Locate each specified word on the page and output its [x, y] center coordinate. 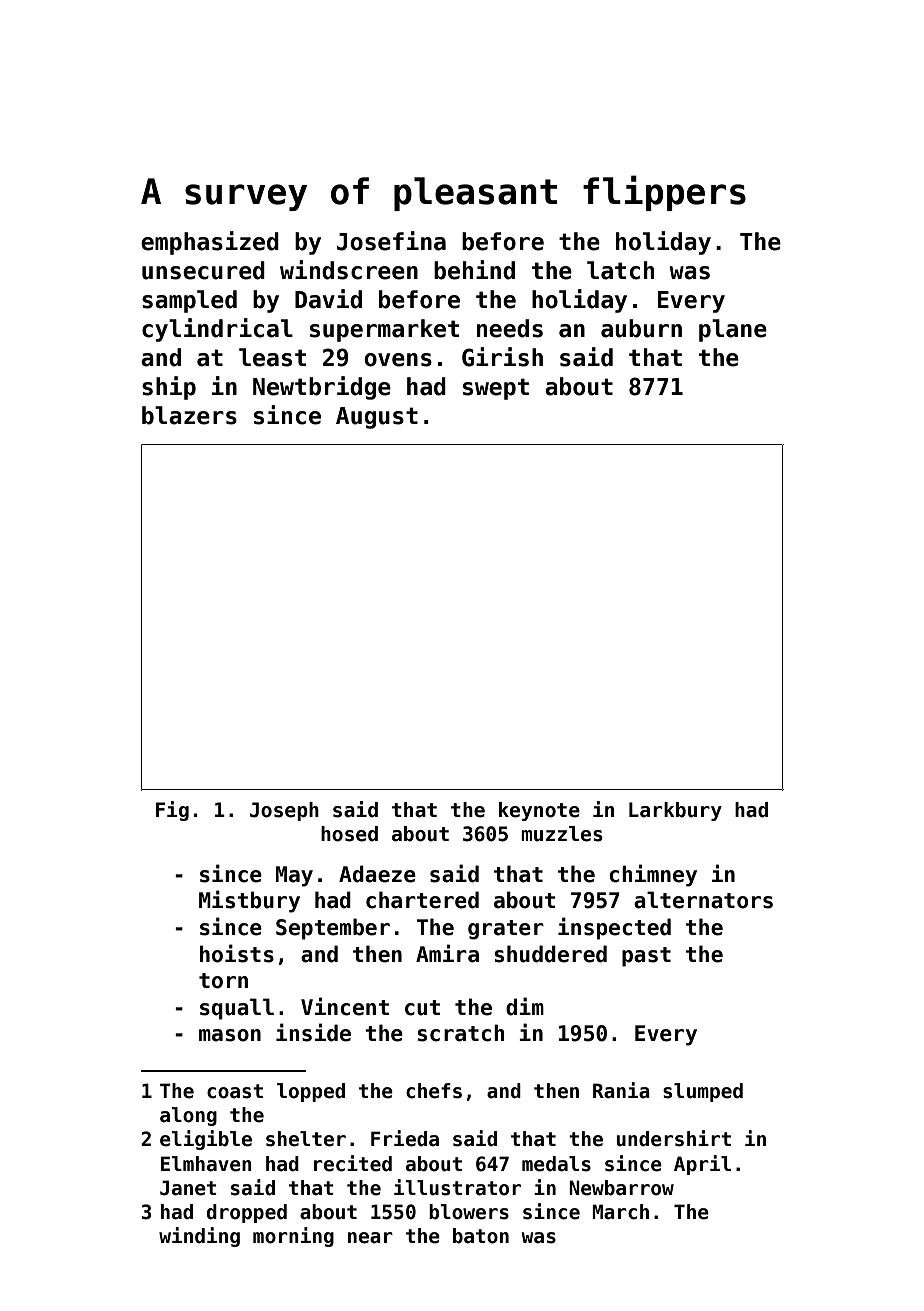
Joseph [284, 811]
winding [199, 1237]
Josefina [391, 241]
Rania [621, 1090]
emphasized [210, 243]
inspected [614, 928]
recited [353, 1163]
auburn [641, 328]
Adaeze [377, 874]
